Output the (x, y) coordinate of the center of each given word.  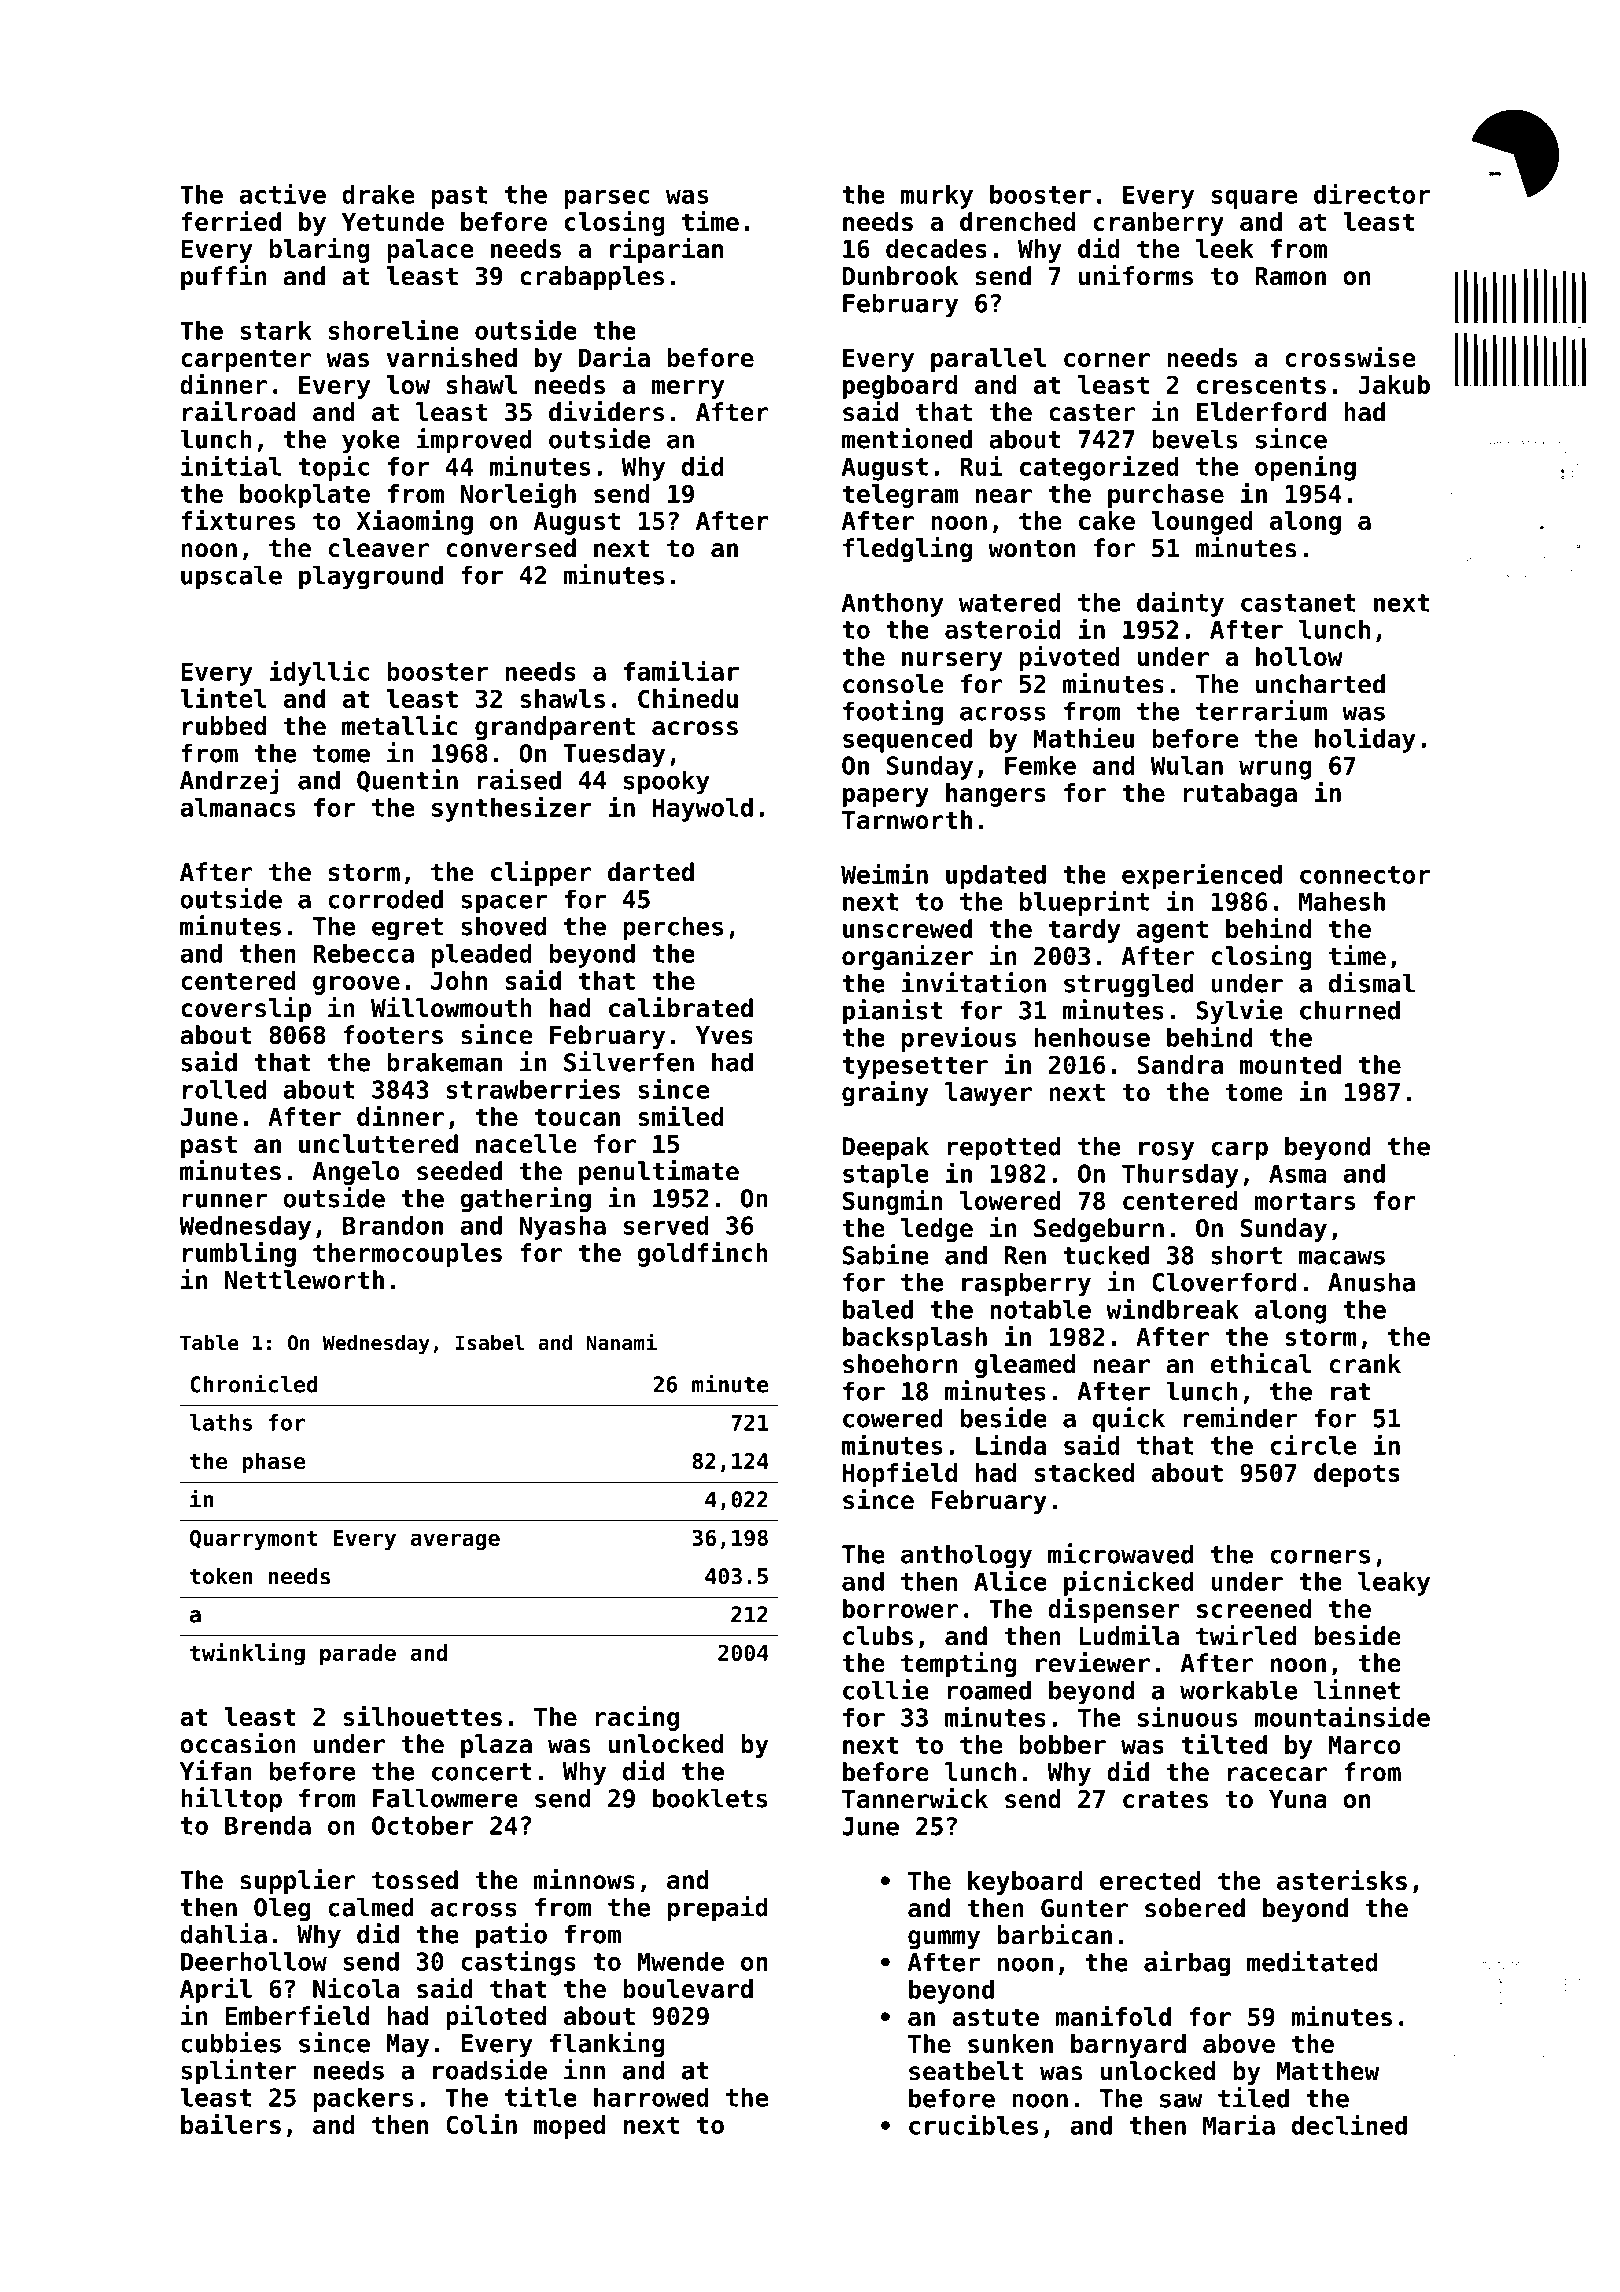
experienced (1202, 876)
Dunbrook (901, 276)
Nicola (356, 1988)
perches (673, 928)
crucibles (973, 2124)
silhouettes (422, 1716)
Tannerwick (915, 1798)
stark (275, 330)
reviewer (1093, 1662)
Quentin (407, 781)
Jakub (1394, 384)
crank (1365, 1364)
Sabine (886, 1254)
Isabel (490, 1343)
